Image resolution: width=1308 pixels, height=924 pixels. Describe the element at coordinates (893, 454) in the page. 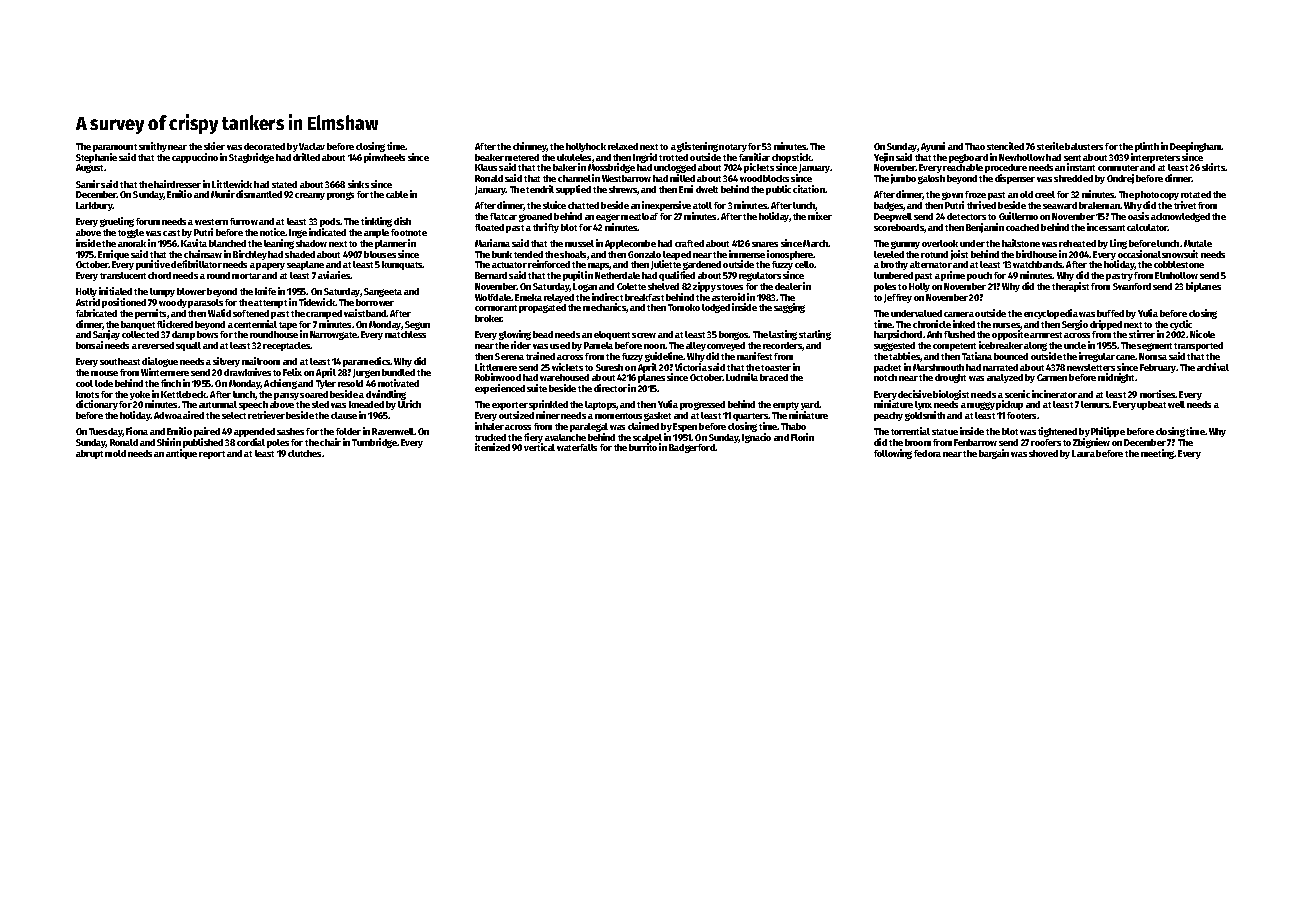

I see `following` at that location.
